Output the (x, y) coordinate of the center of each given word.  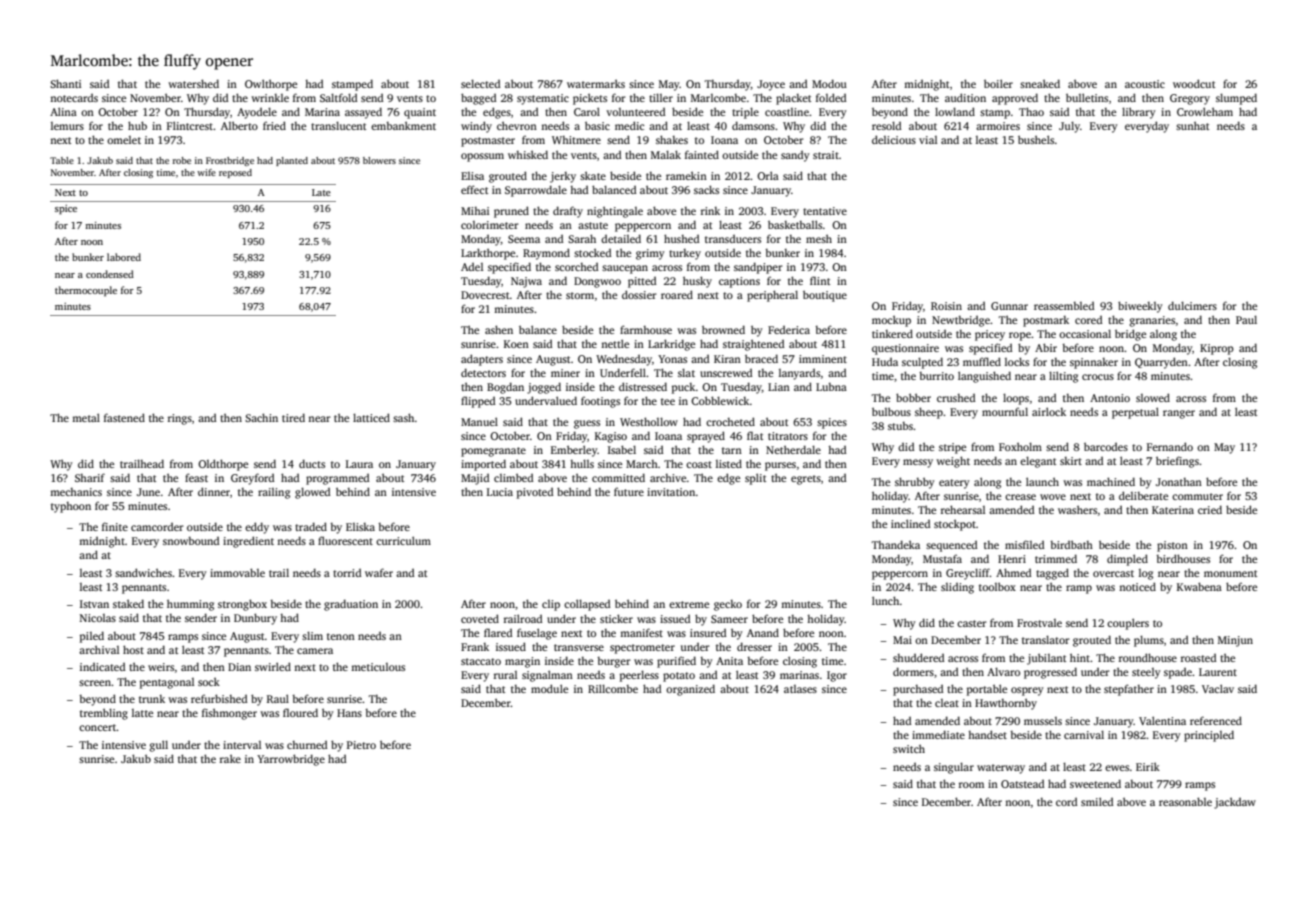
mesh (819, 238)
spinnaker (1094, 363)
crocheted (730, 421)
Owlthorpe (271, 85)
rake (230, 758)
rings (180, 419)
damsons (753, 125)
